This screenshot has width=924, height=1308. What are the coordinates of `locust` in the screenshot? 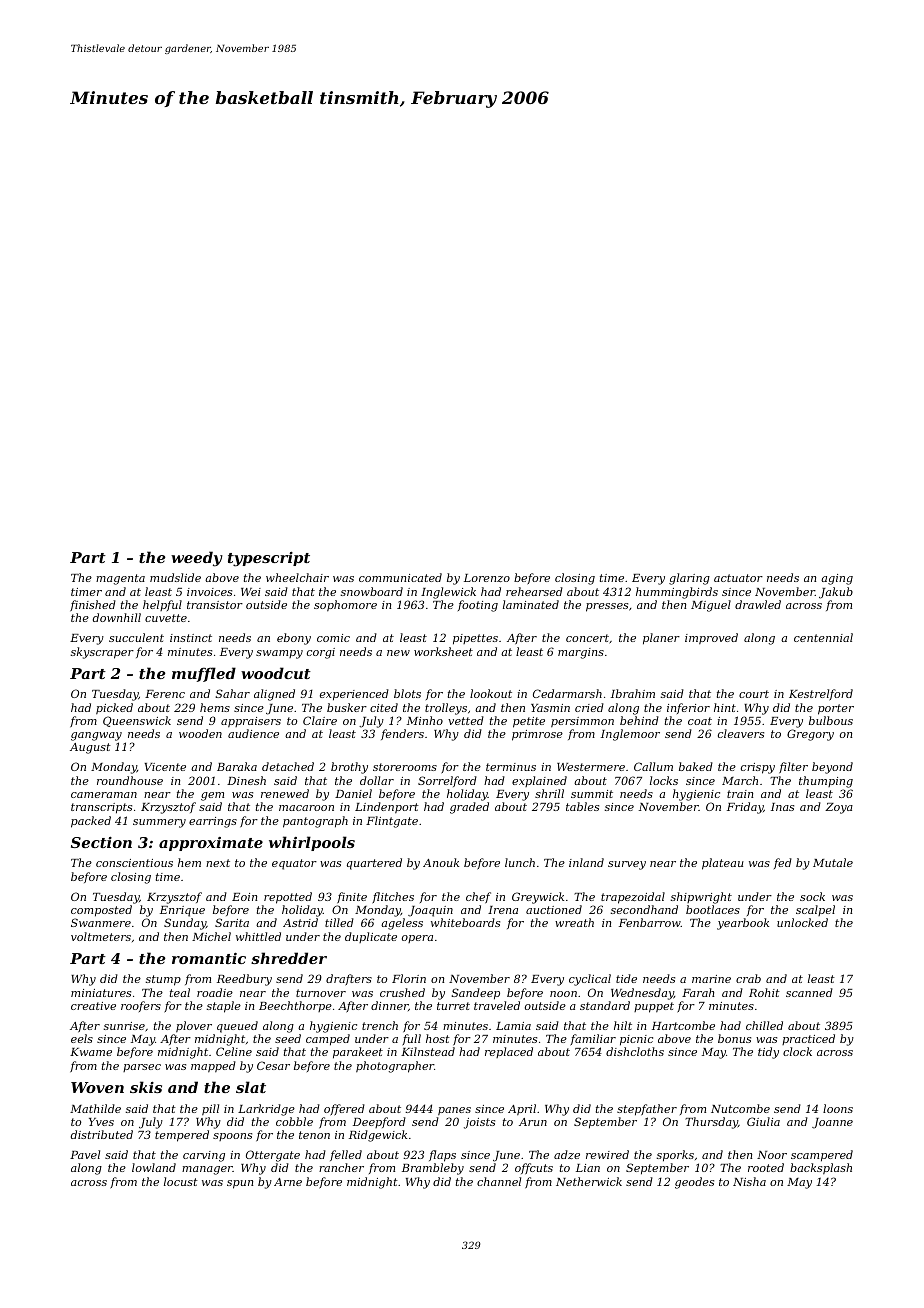 It's located at (181, 1181).
